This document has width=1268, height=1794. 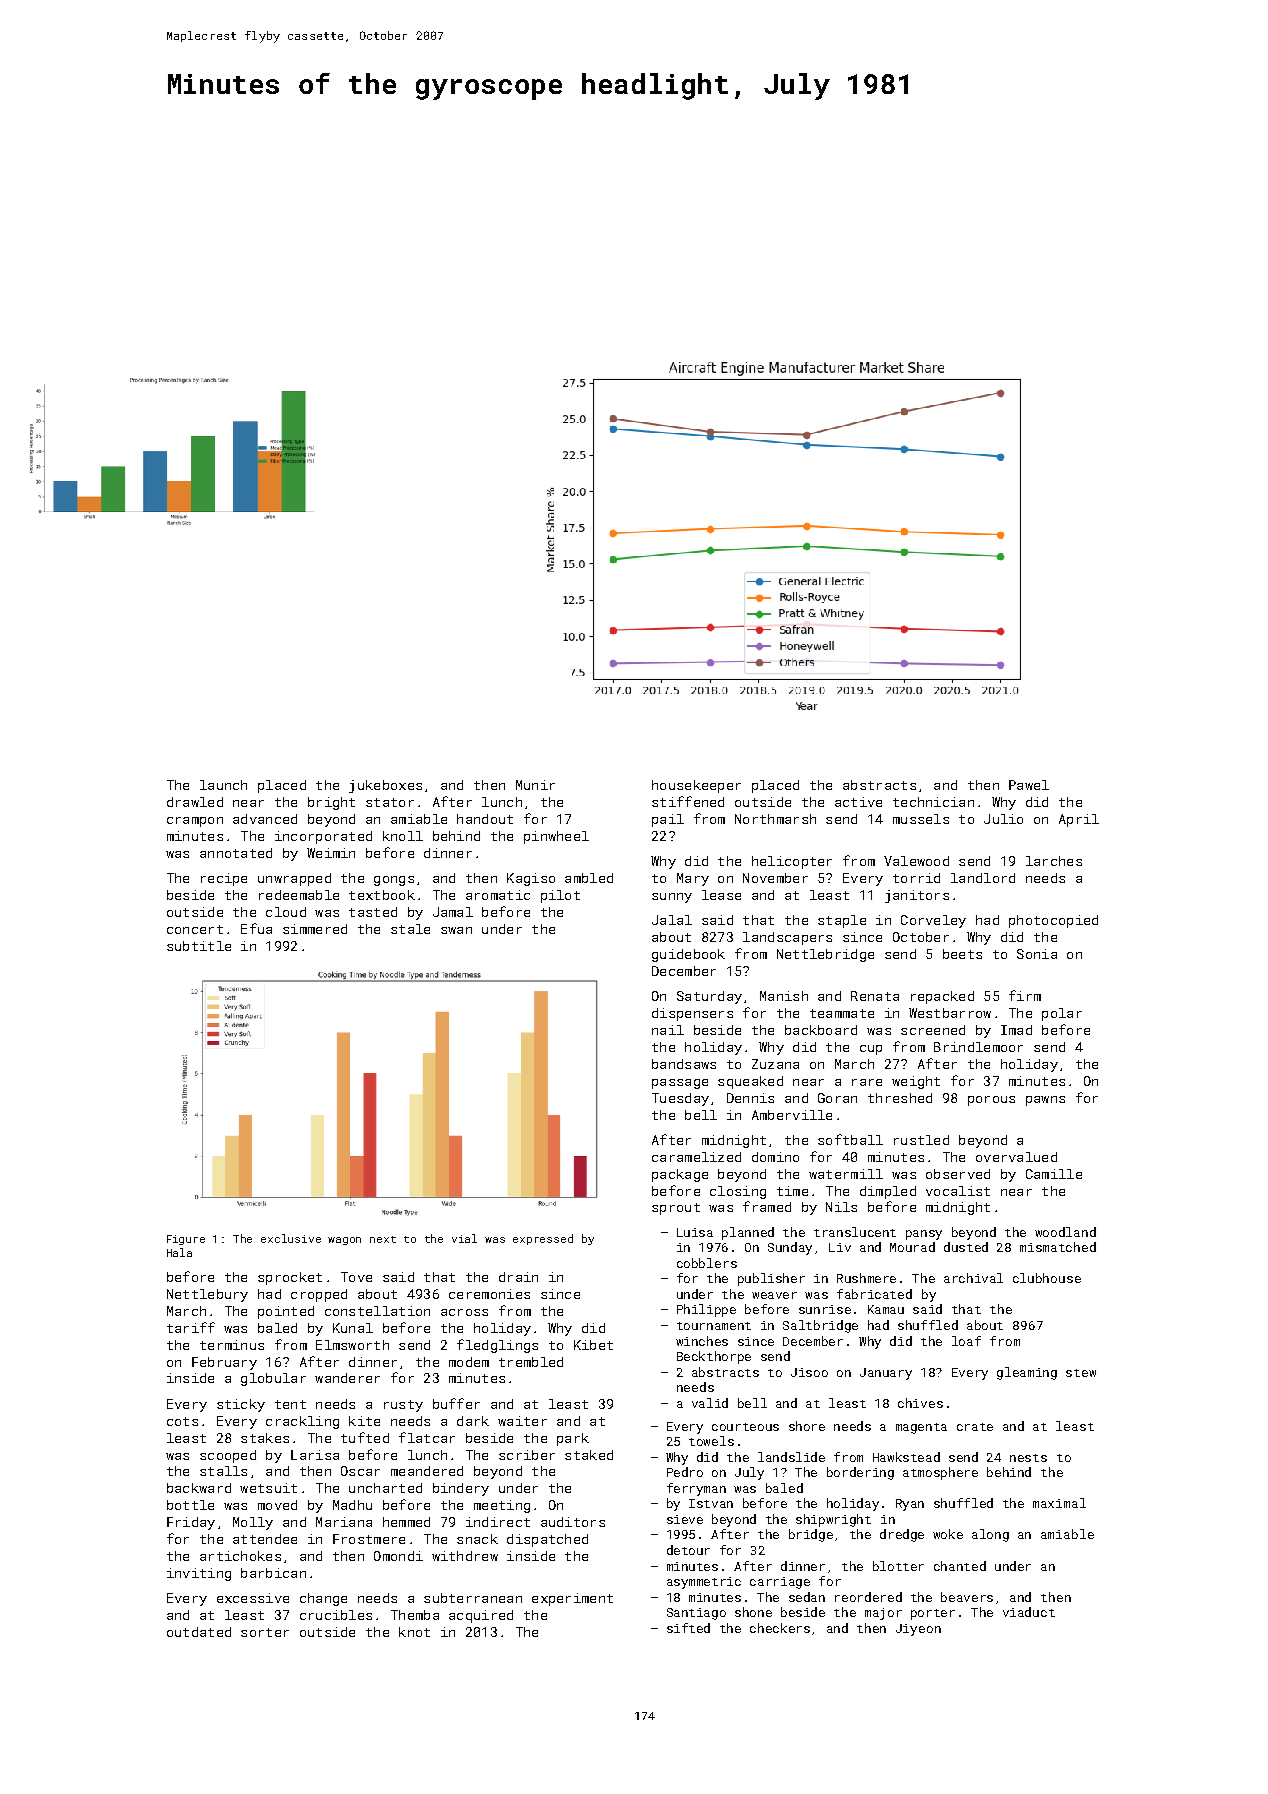 What do you see at coordinates (291, 1238) in the document?
I see `exclusive` at bounding box center [291, 1238].
